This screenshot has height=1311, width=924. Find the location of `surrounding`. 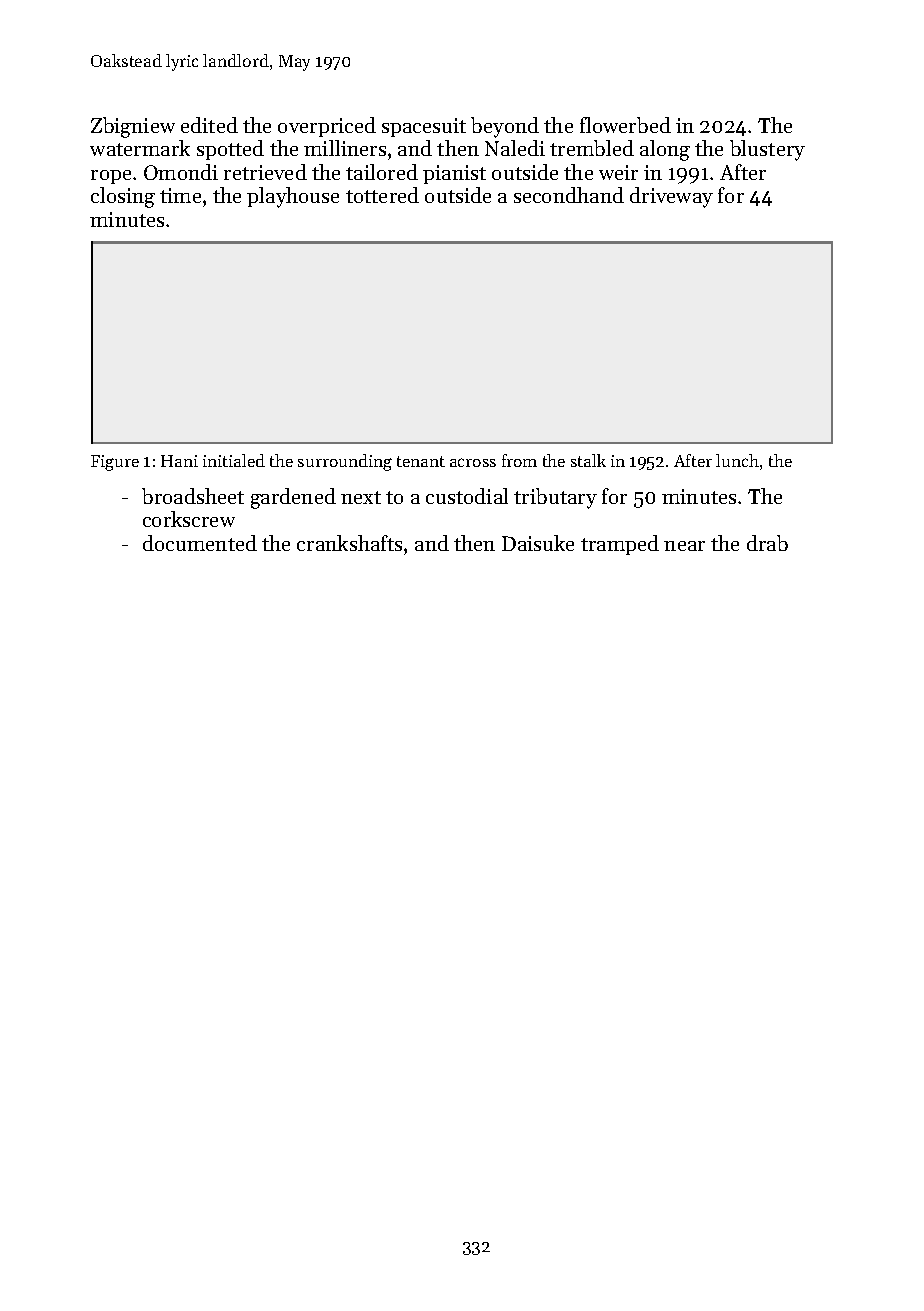

surrounding is located at coordinates (345, 462).
